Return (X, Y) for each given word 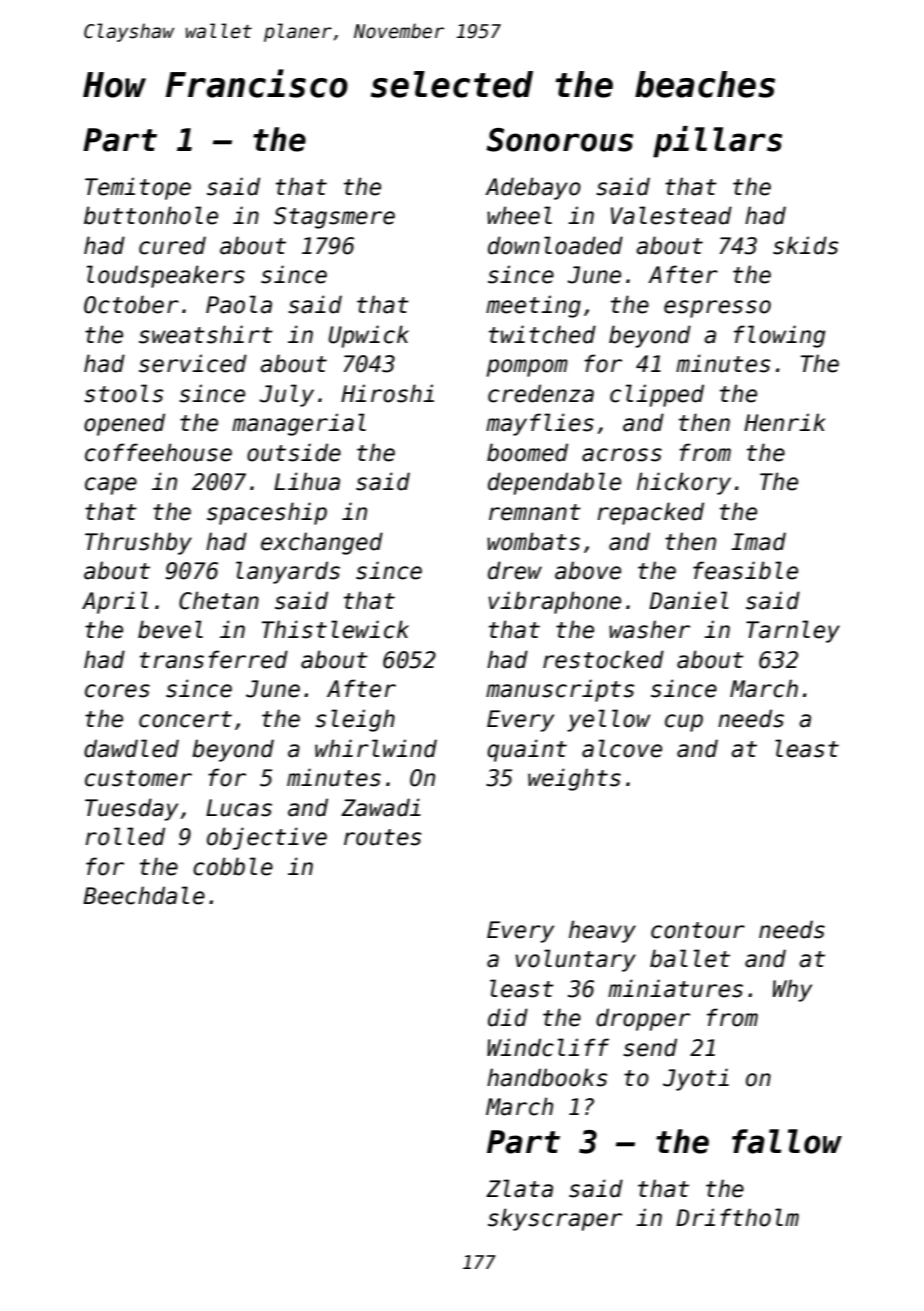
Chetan (219, 600)
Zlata (519, 1188)
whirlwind (376, 748)
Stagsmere (334, 218)
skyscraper (555, 1219)
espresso (717, 309)
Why (792, 990)
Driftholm (737, 1217)
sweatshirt (206, 334)
